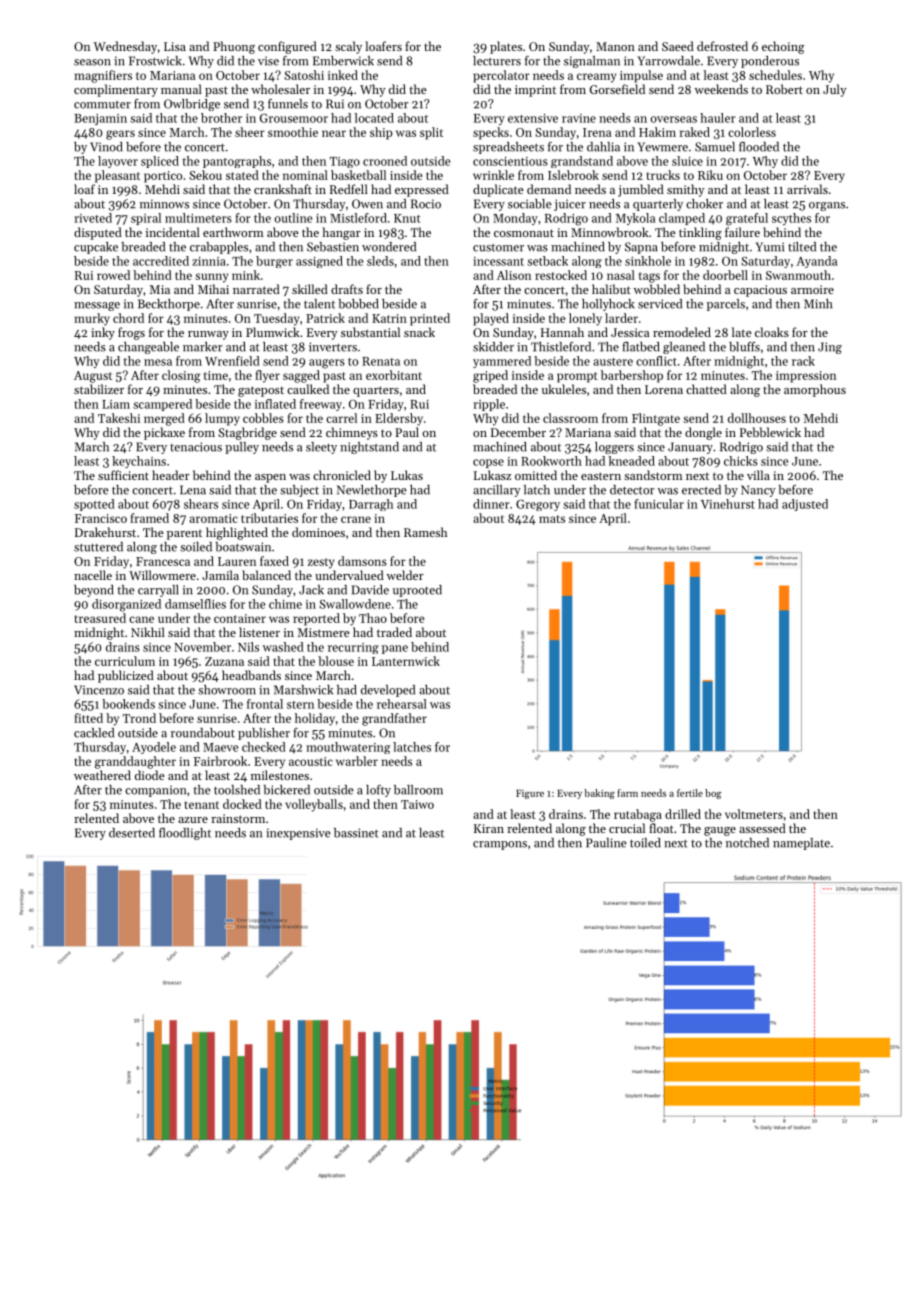 This screenshot has height=1308, width=924. I want to click on Lanternwick, so click(406, 661).
